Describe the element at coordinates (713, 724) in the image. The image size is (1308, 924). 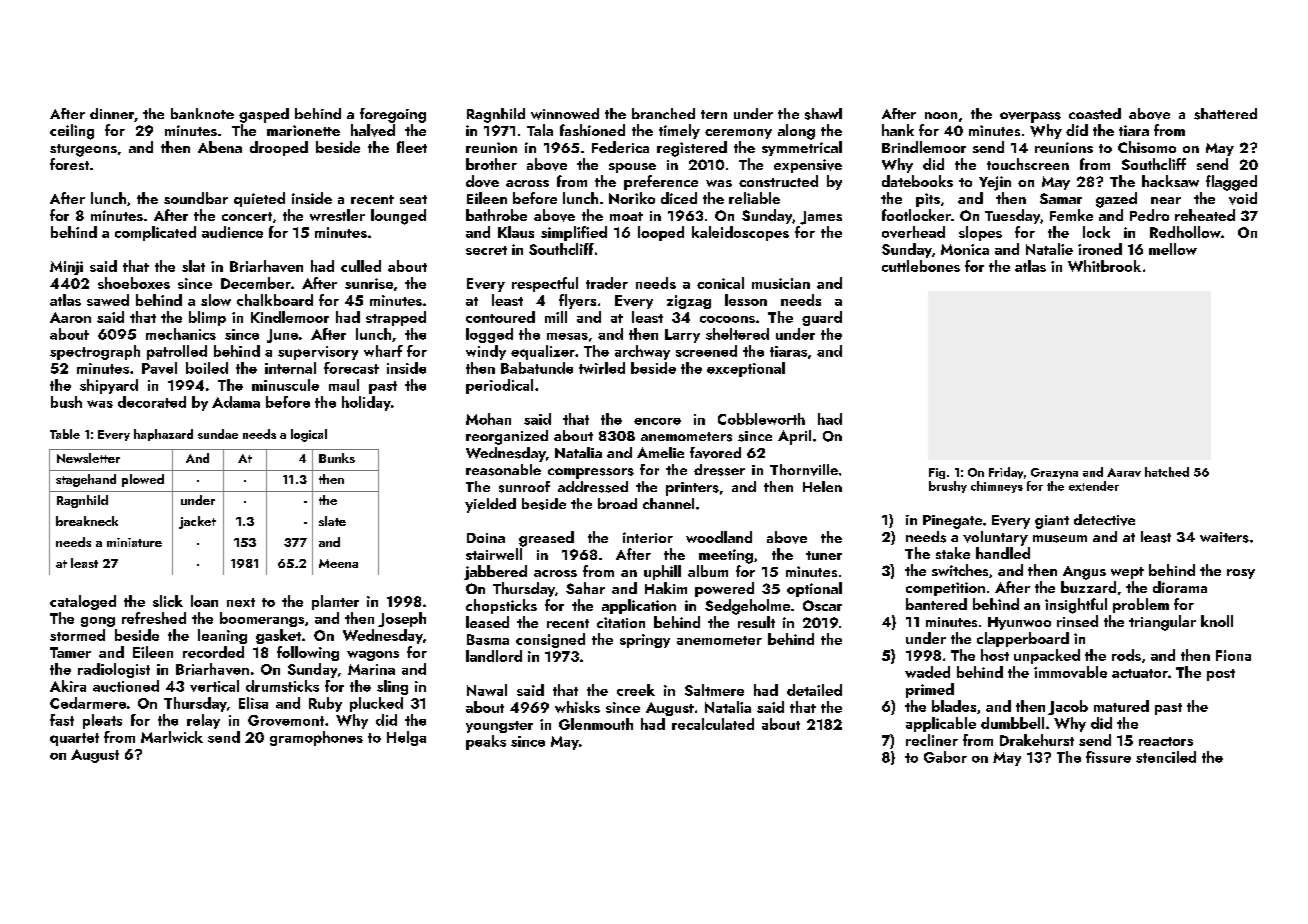
I see `recalculated` at that location.
